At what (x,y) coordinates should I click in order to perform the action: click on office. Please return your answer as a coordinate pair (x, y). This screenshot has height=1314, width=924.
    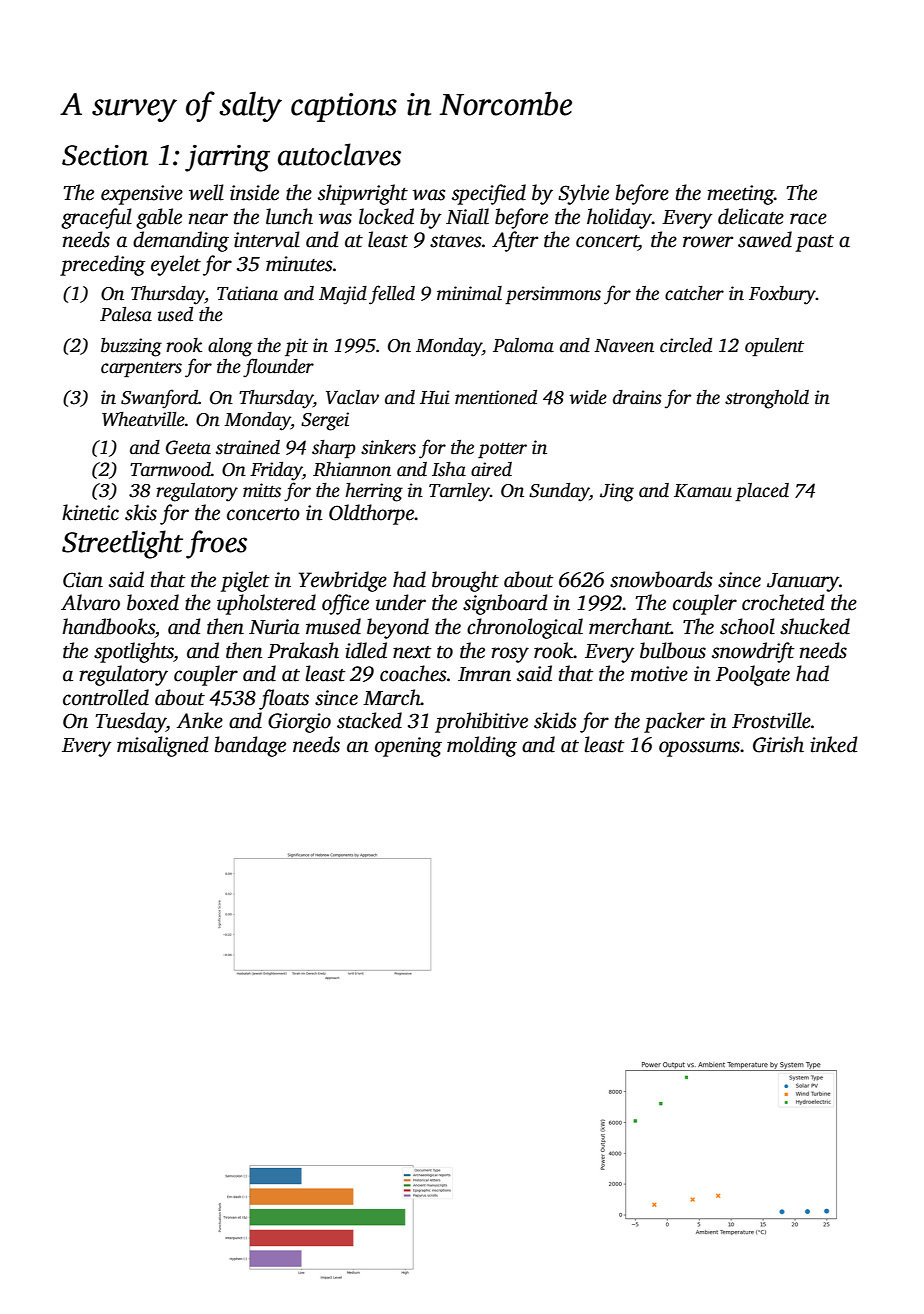
    Looking at the image, I should click on (345, 604).
